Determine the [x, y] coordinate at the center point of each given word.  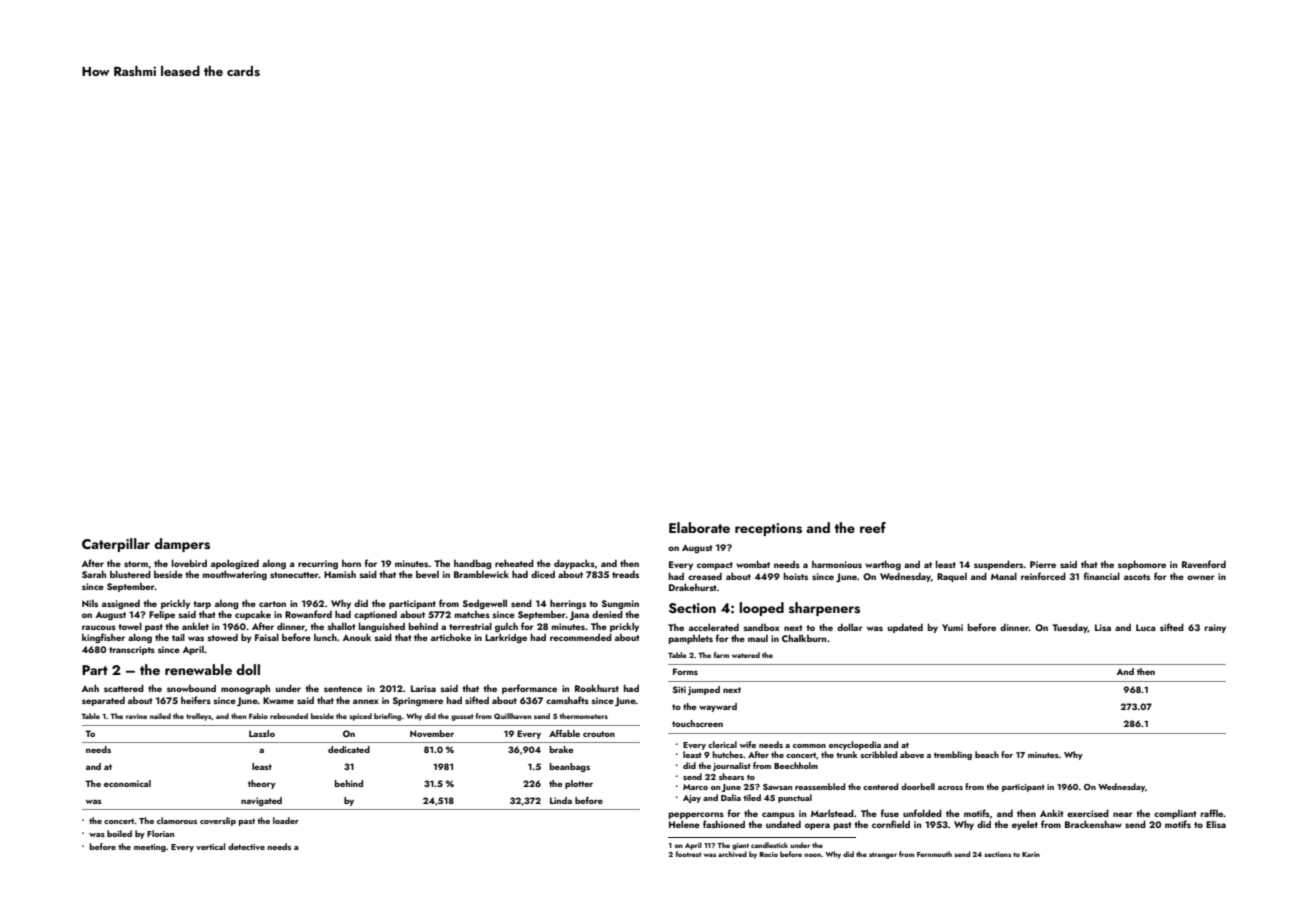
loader [286, 820]
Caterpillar [116, 545]
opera [817, 826]
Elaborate [699, 527]
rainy [1215, 628]
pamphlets [691, 639]
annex [366, 701]
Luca [1146, 627]
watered [746, 655]
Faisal [267, 637]
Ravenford [1204, 564]
